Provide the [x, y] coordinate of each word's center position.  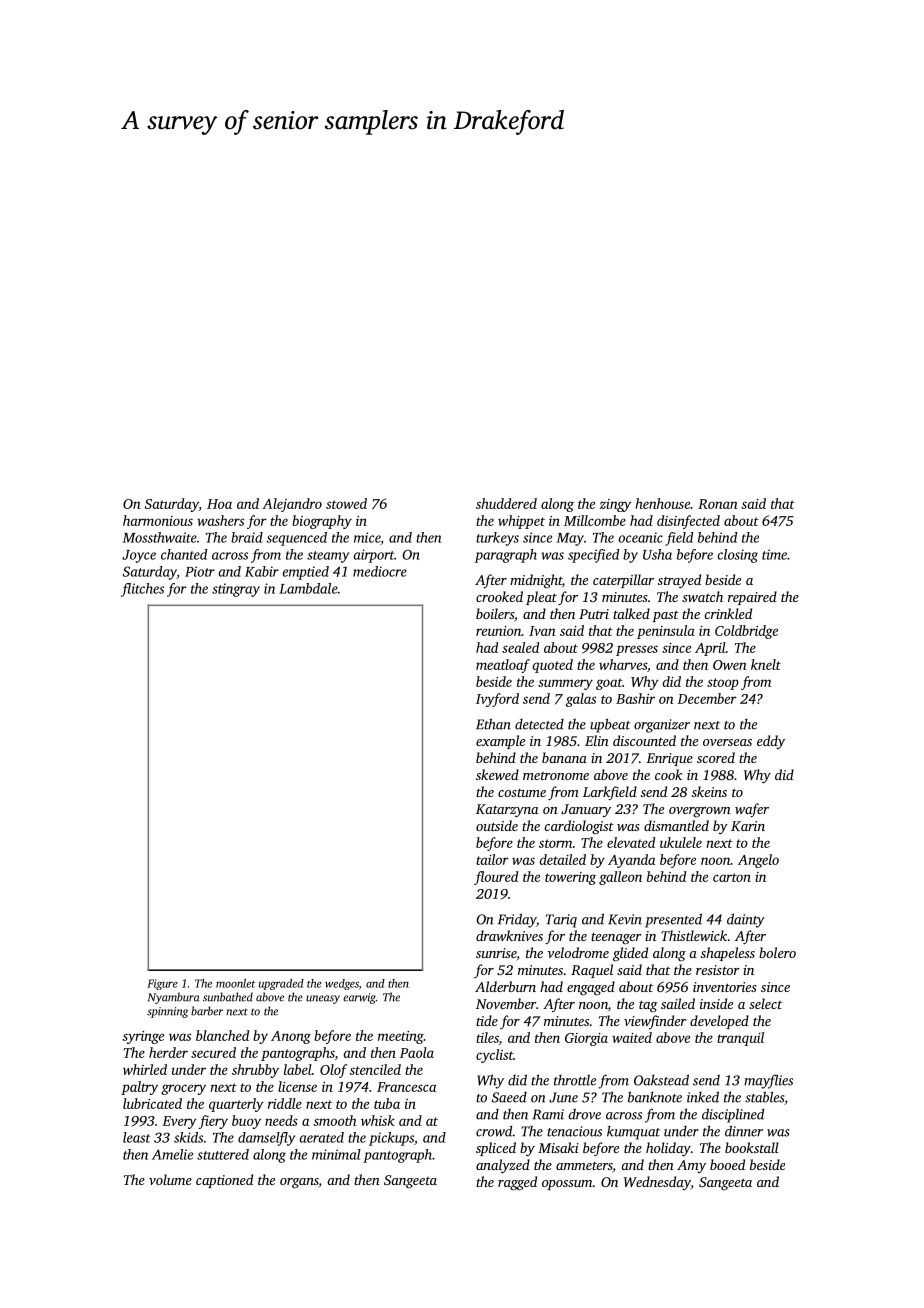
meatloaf [503, 666]
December [707, 698]
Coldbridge [746, 632]
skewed [497, 774]
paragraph [506, 556]
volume [170, 1179]
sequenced [296, 539]
